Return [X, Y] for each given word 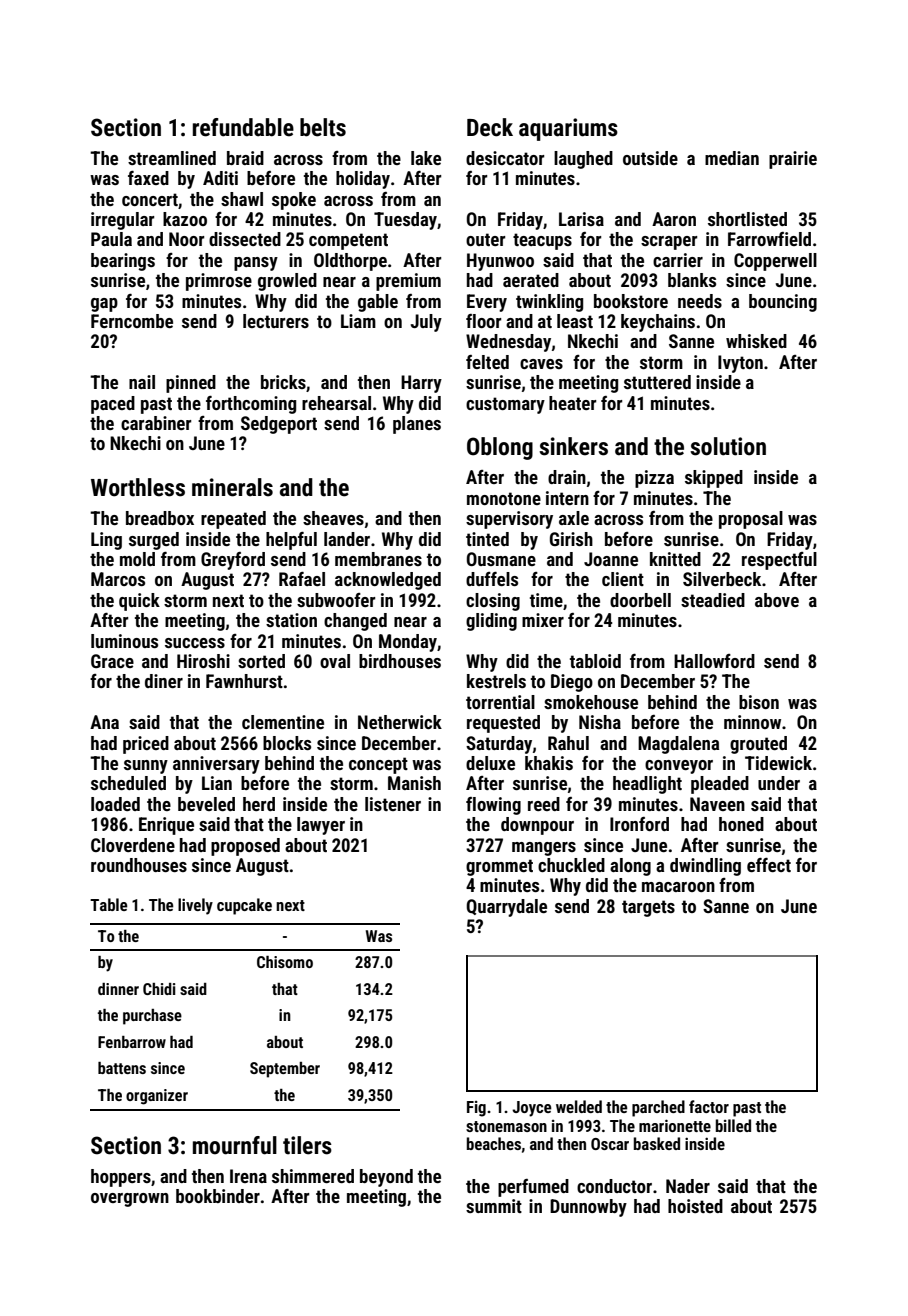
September [285, 1070]
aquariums [568, 129]
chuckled [571, 865]
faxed [148, 178]
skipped [714, 479]
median [732, 158]
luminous [124, 641]
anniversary [216, 765]
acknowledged [388, 581]
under [779, 783]
